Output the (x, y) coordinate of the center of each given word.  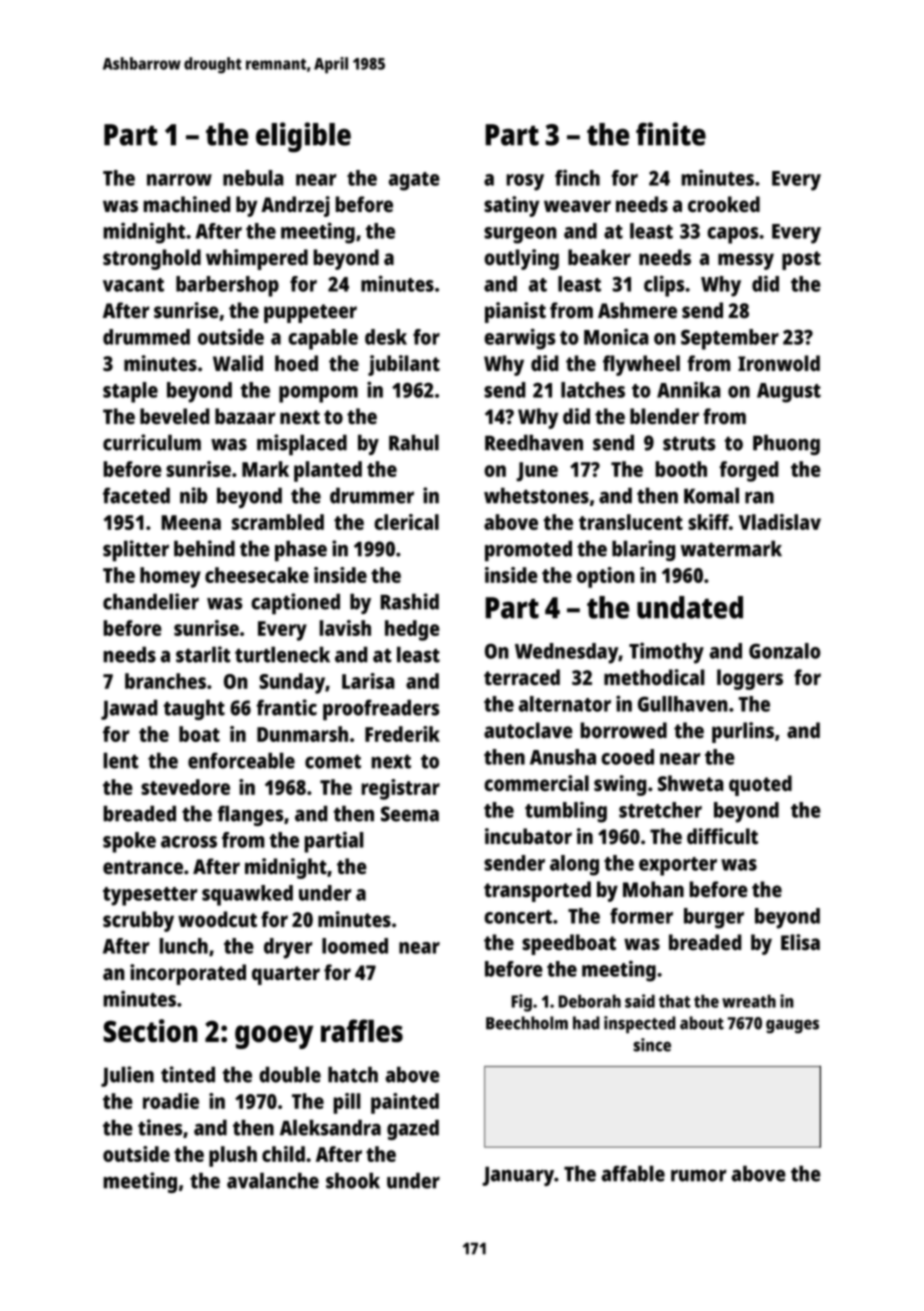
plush (233, 1156)
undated (690, 607)
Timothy (666, 653)
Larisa (368, 681)
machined (187, 204)
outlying (521, 259)
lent (121, 760)
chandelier (151, 601)
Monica (616, 336)
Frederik (402, 734)
